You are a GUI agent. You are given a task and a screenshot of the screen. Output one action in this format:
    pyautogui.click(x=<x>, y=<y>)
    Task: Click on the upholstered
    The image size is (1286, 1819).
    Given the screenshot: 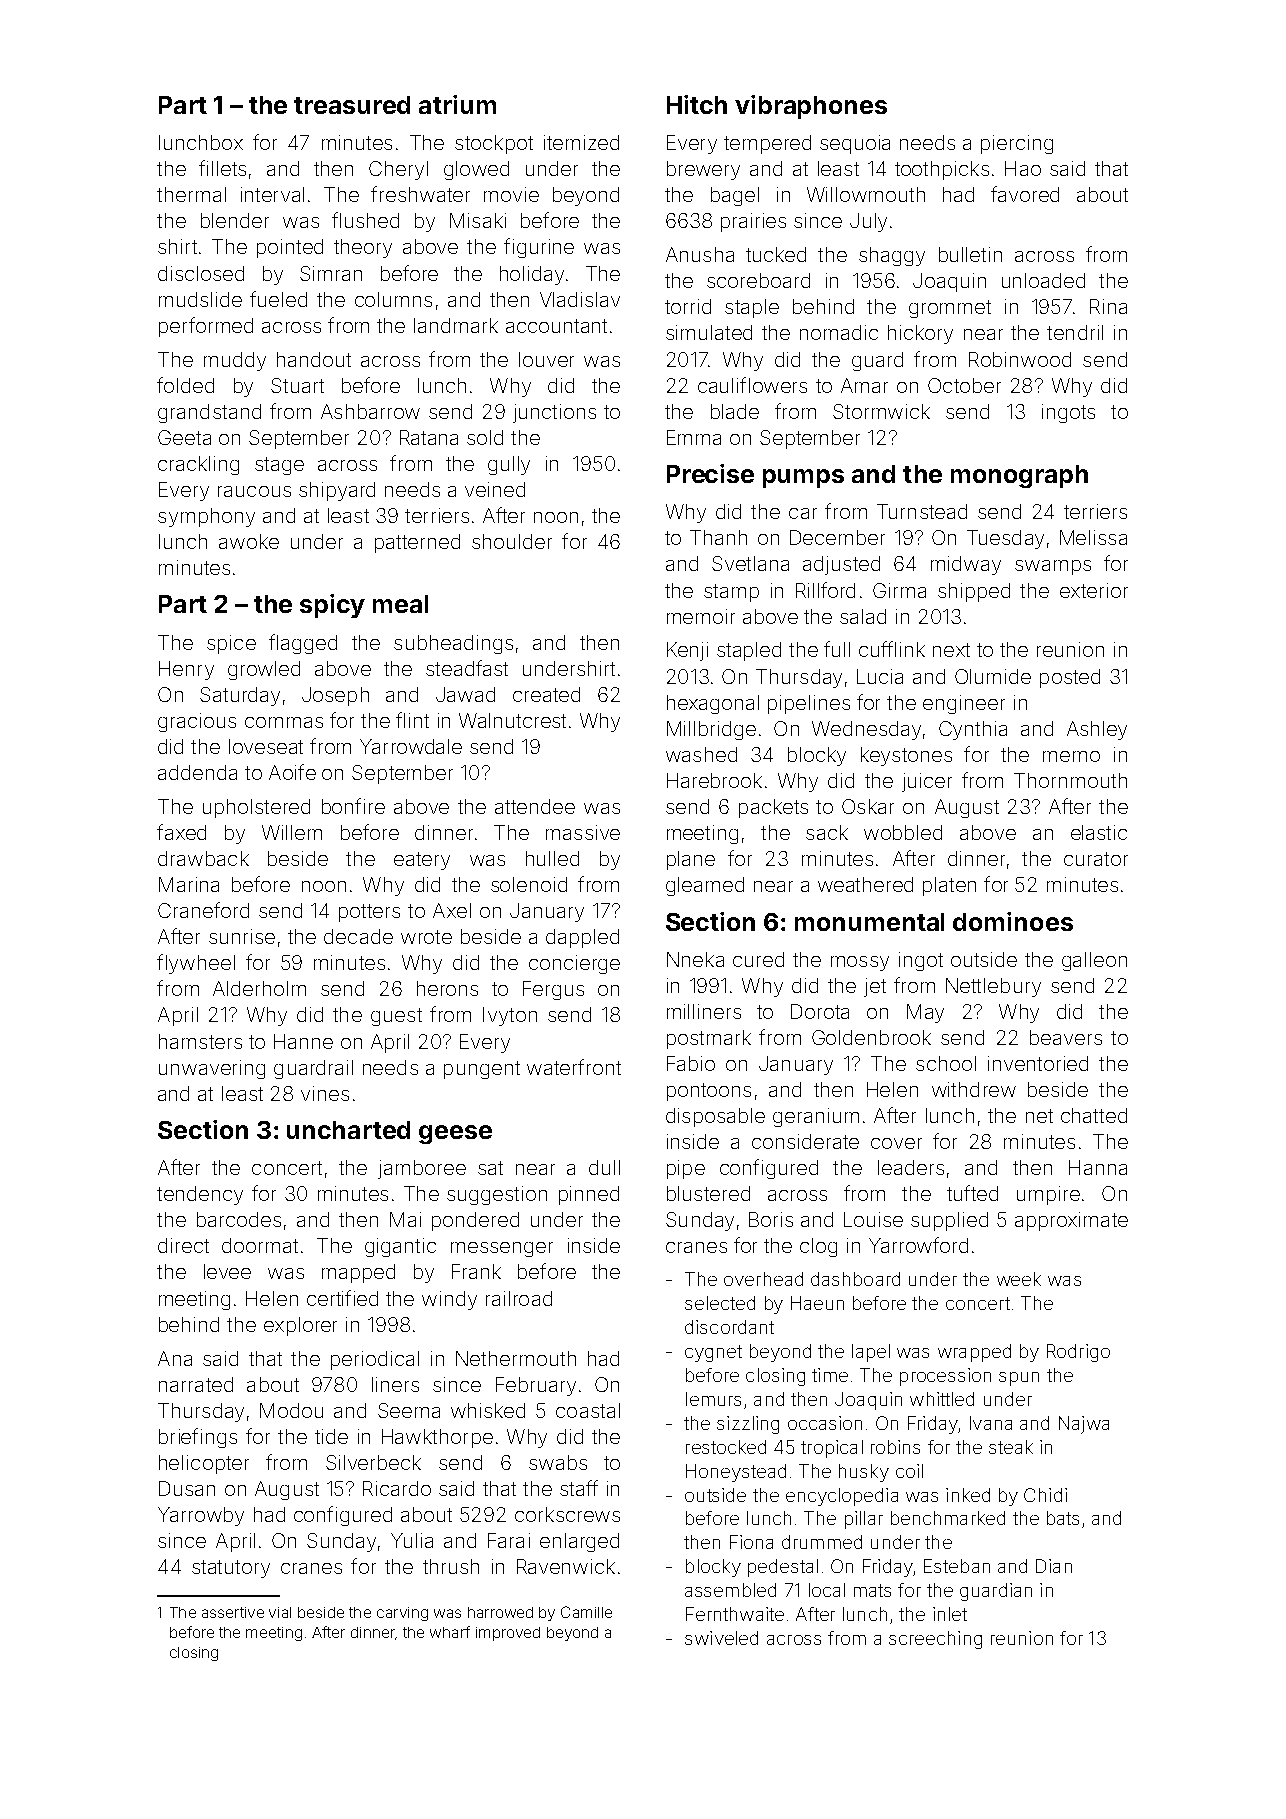 What is the action you would take?
    pyautogui.click(x=256, y=808)
